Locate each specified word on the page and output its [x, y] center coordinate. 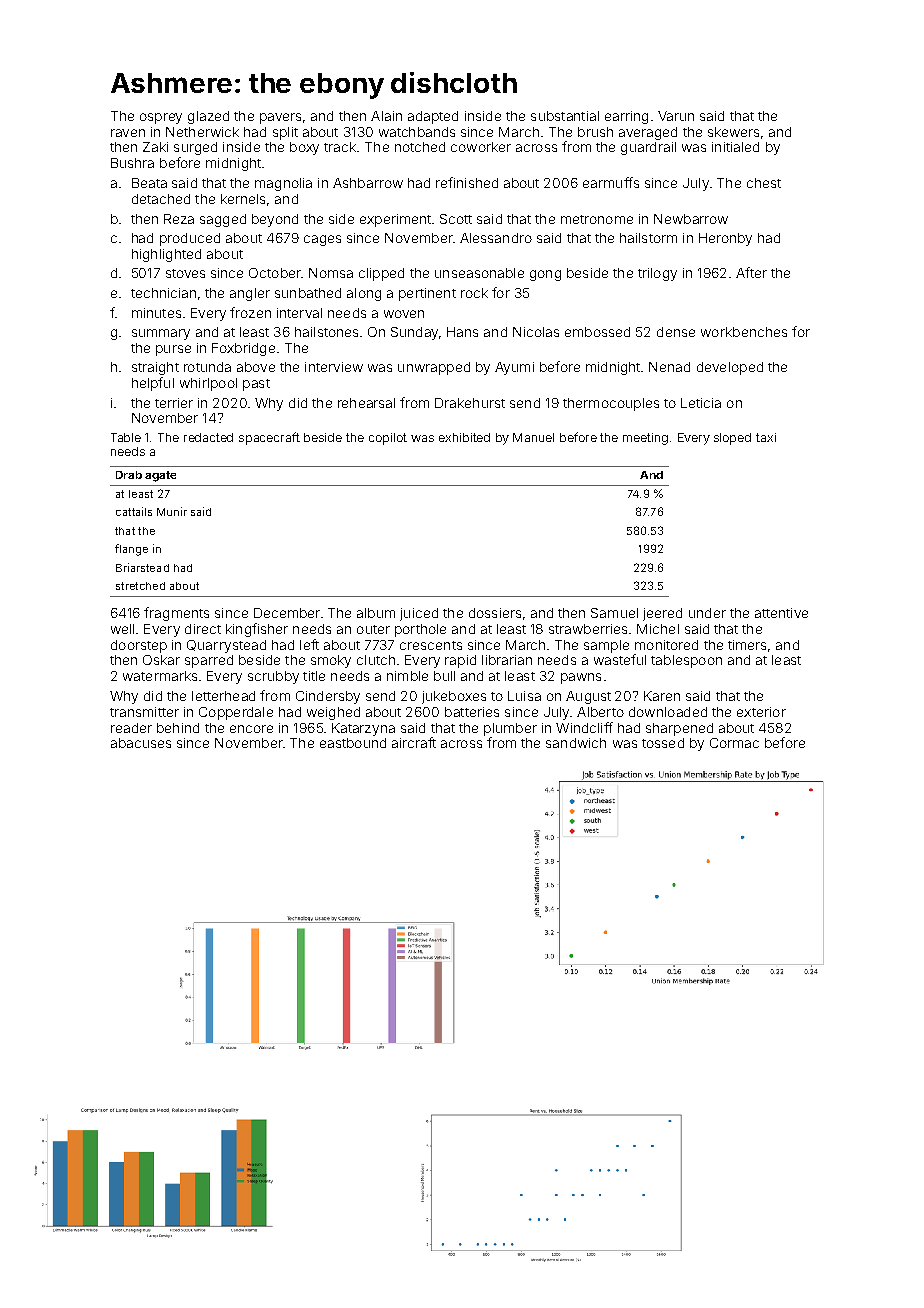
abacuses [141, 743]
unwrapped [434, 368]
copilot [388, 439]
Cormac [734, 743]
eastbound [353, 743]
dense [676, 332]
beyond [275, 220]
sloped [732, 439]
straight [155, 368]
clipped [381, 274]
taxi [766, 437]
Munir [172, 511]
